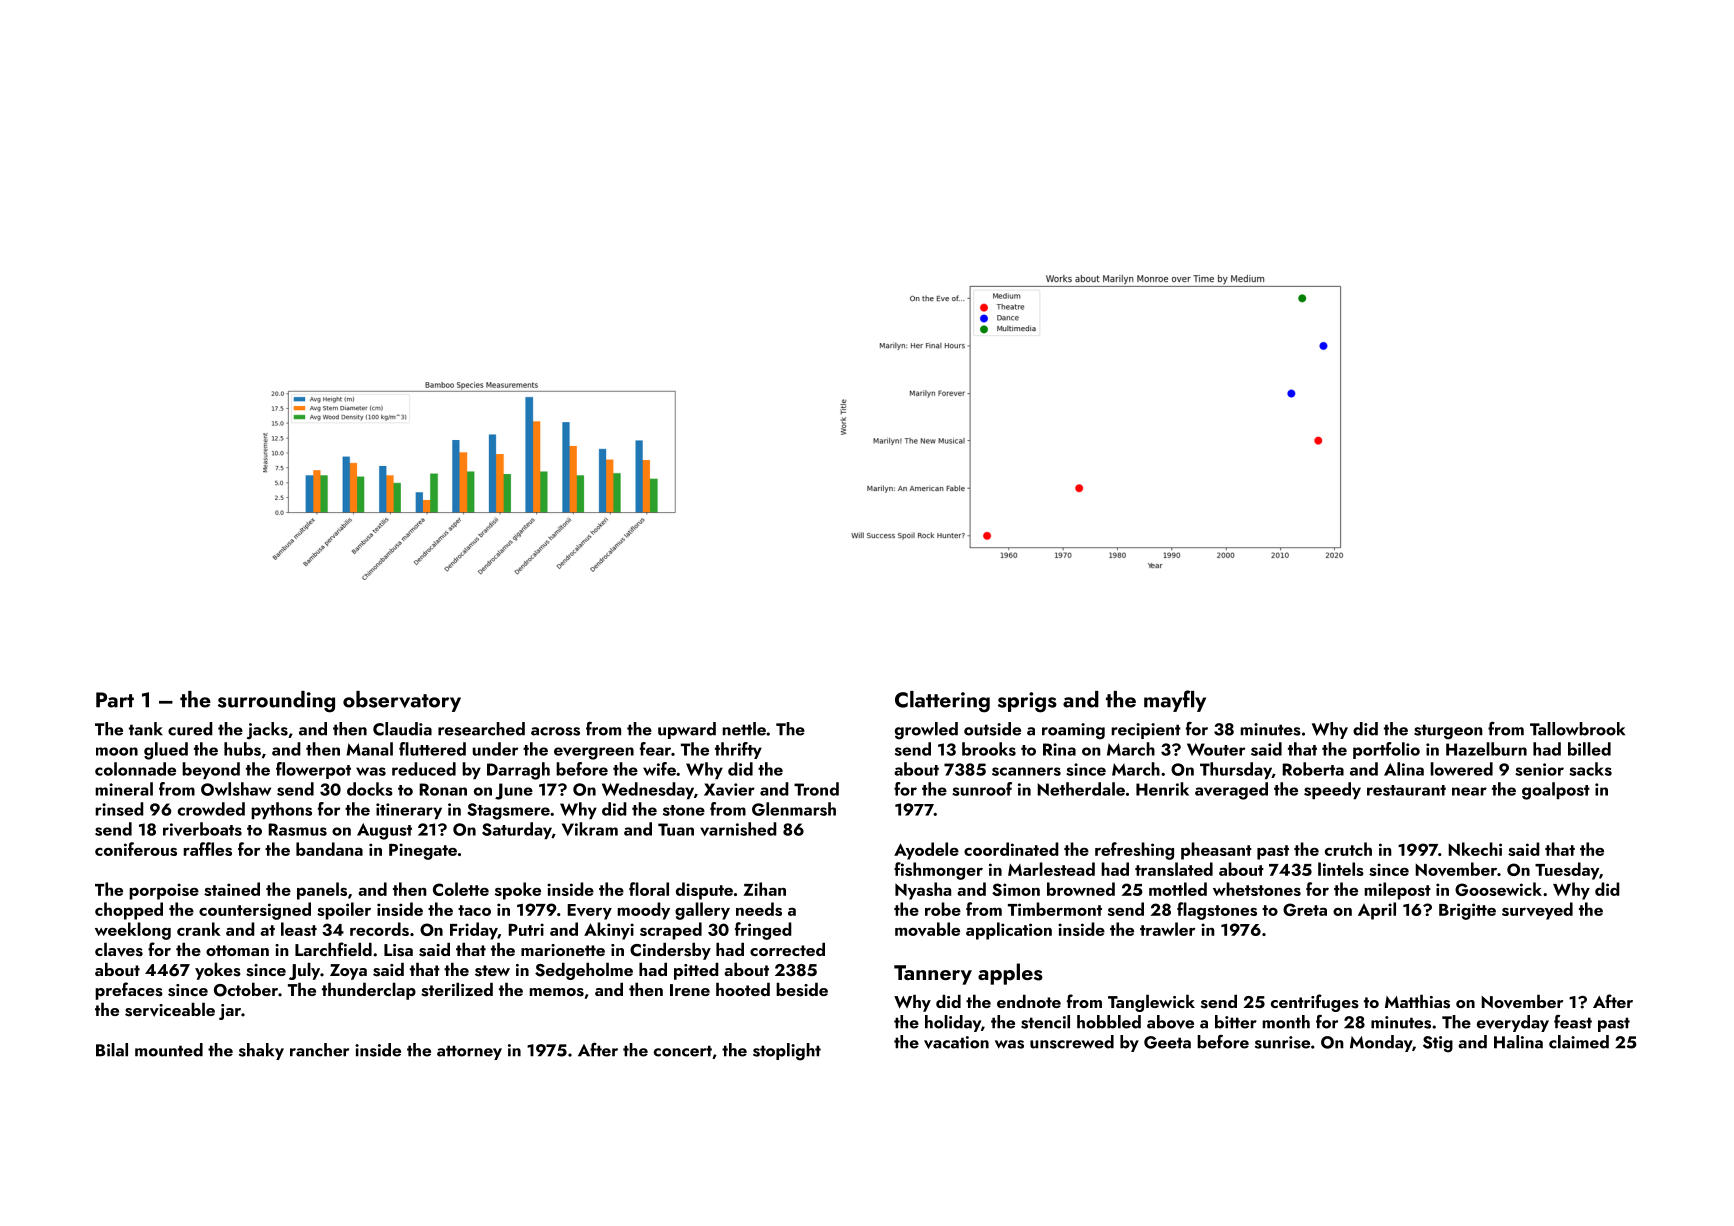  Describe the element at coordinates (232, 889) in the document. I see `stained` at that location.
